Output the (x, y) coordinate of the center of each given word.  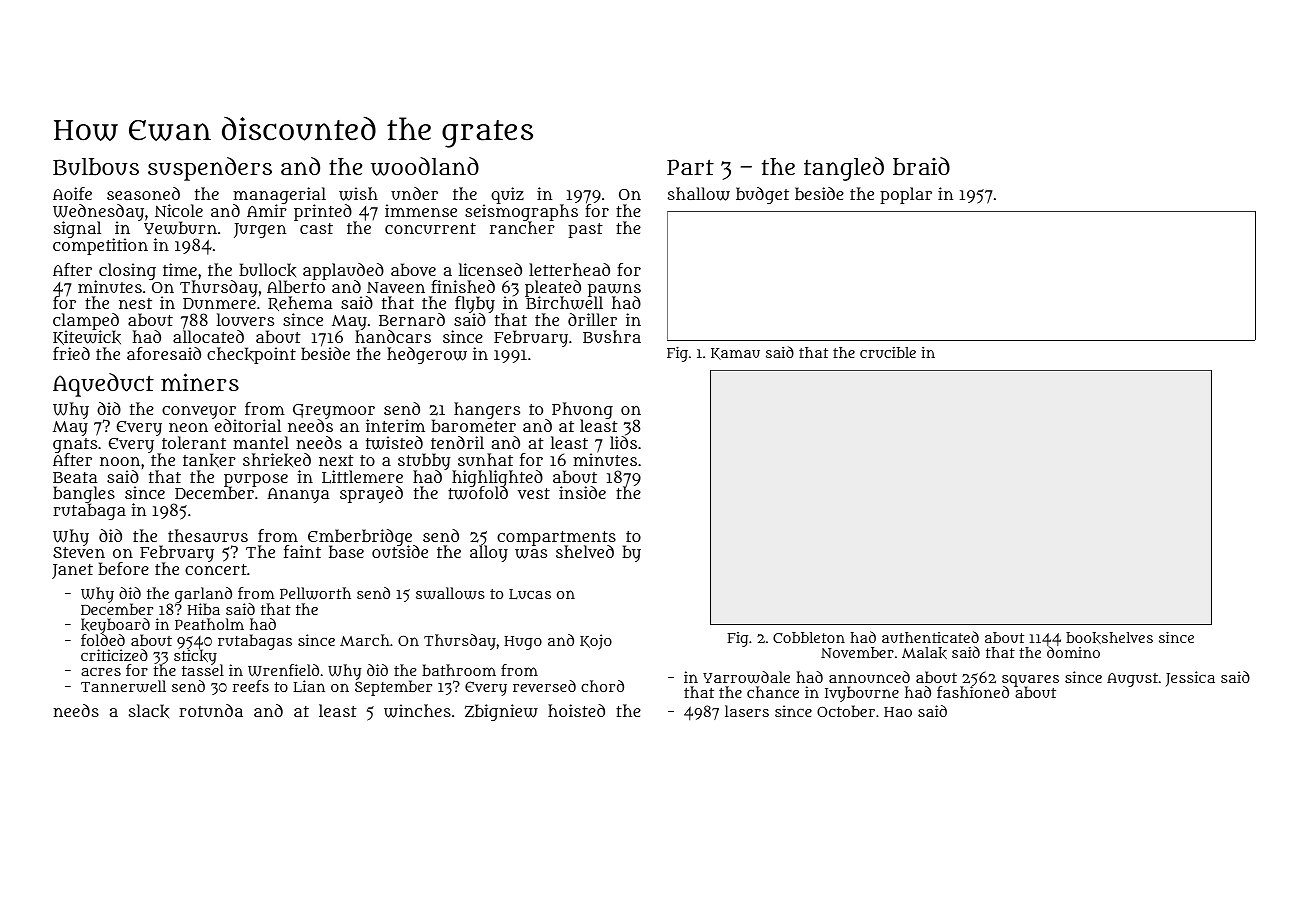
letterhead (569, 269)
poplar (906, 195)
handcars (393, 337)
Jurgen (260, 230)
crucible (888, 352)
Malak (924, 653)
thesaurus (208, 535)
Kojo (596, 642)
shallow (699, 194)
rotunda (211, 710)
